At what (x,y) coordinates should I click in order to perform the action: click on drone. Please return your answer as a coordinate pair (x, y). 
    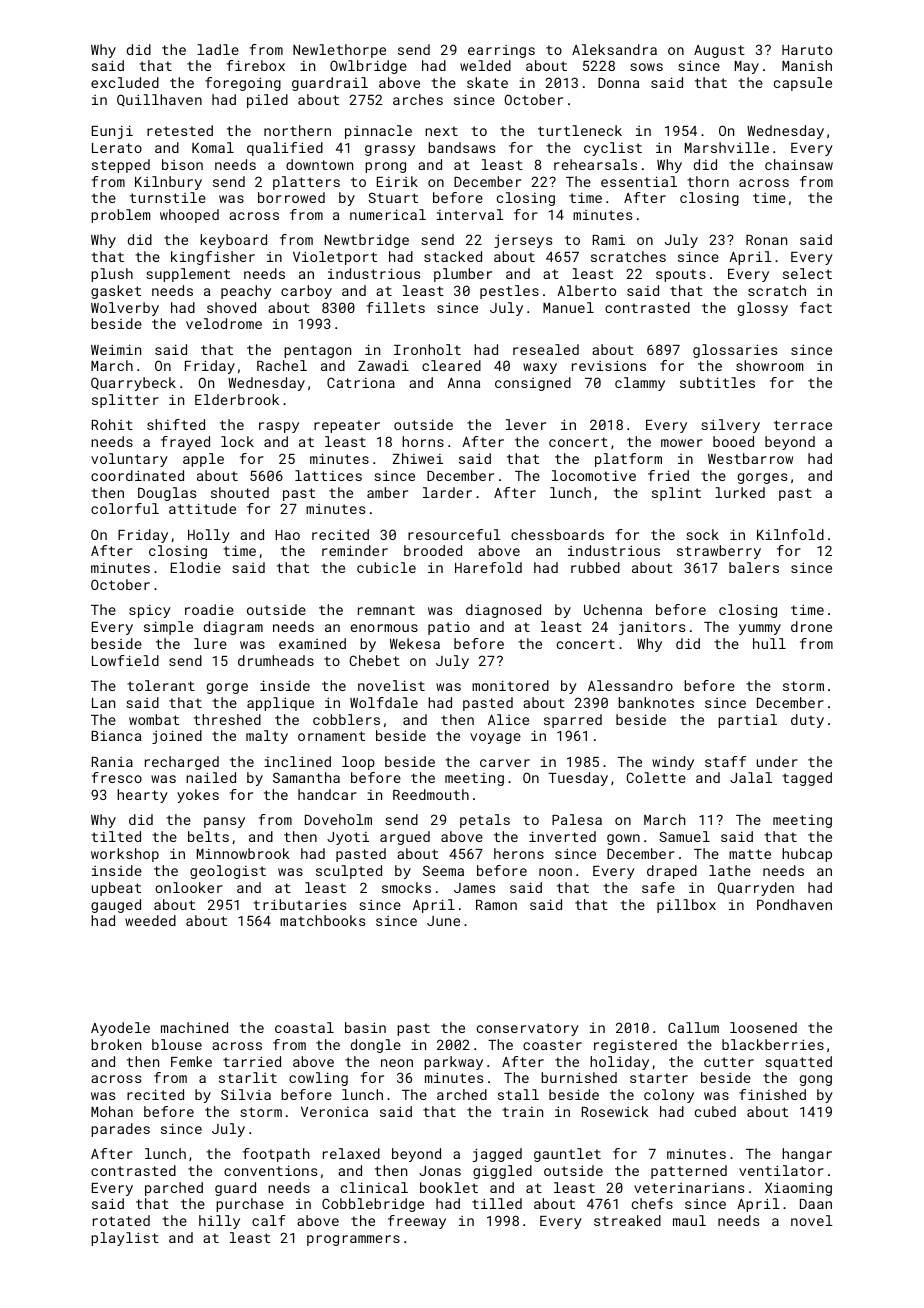
    Looking at the image, I should click on (811, 626).
